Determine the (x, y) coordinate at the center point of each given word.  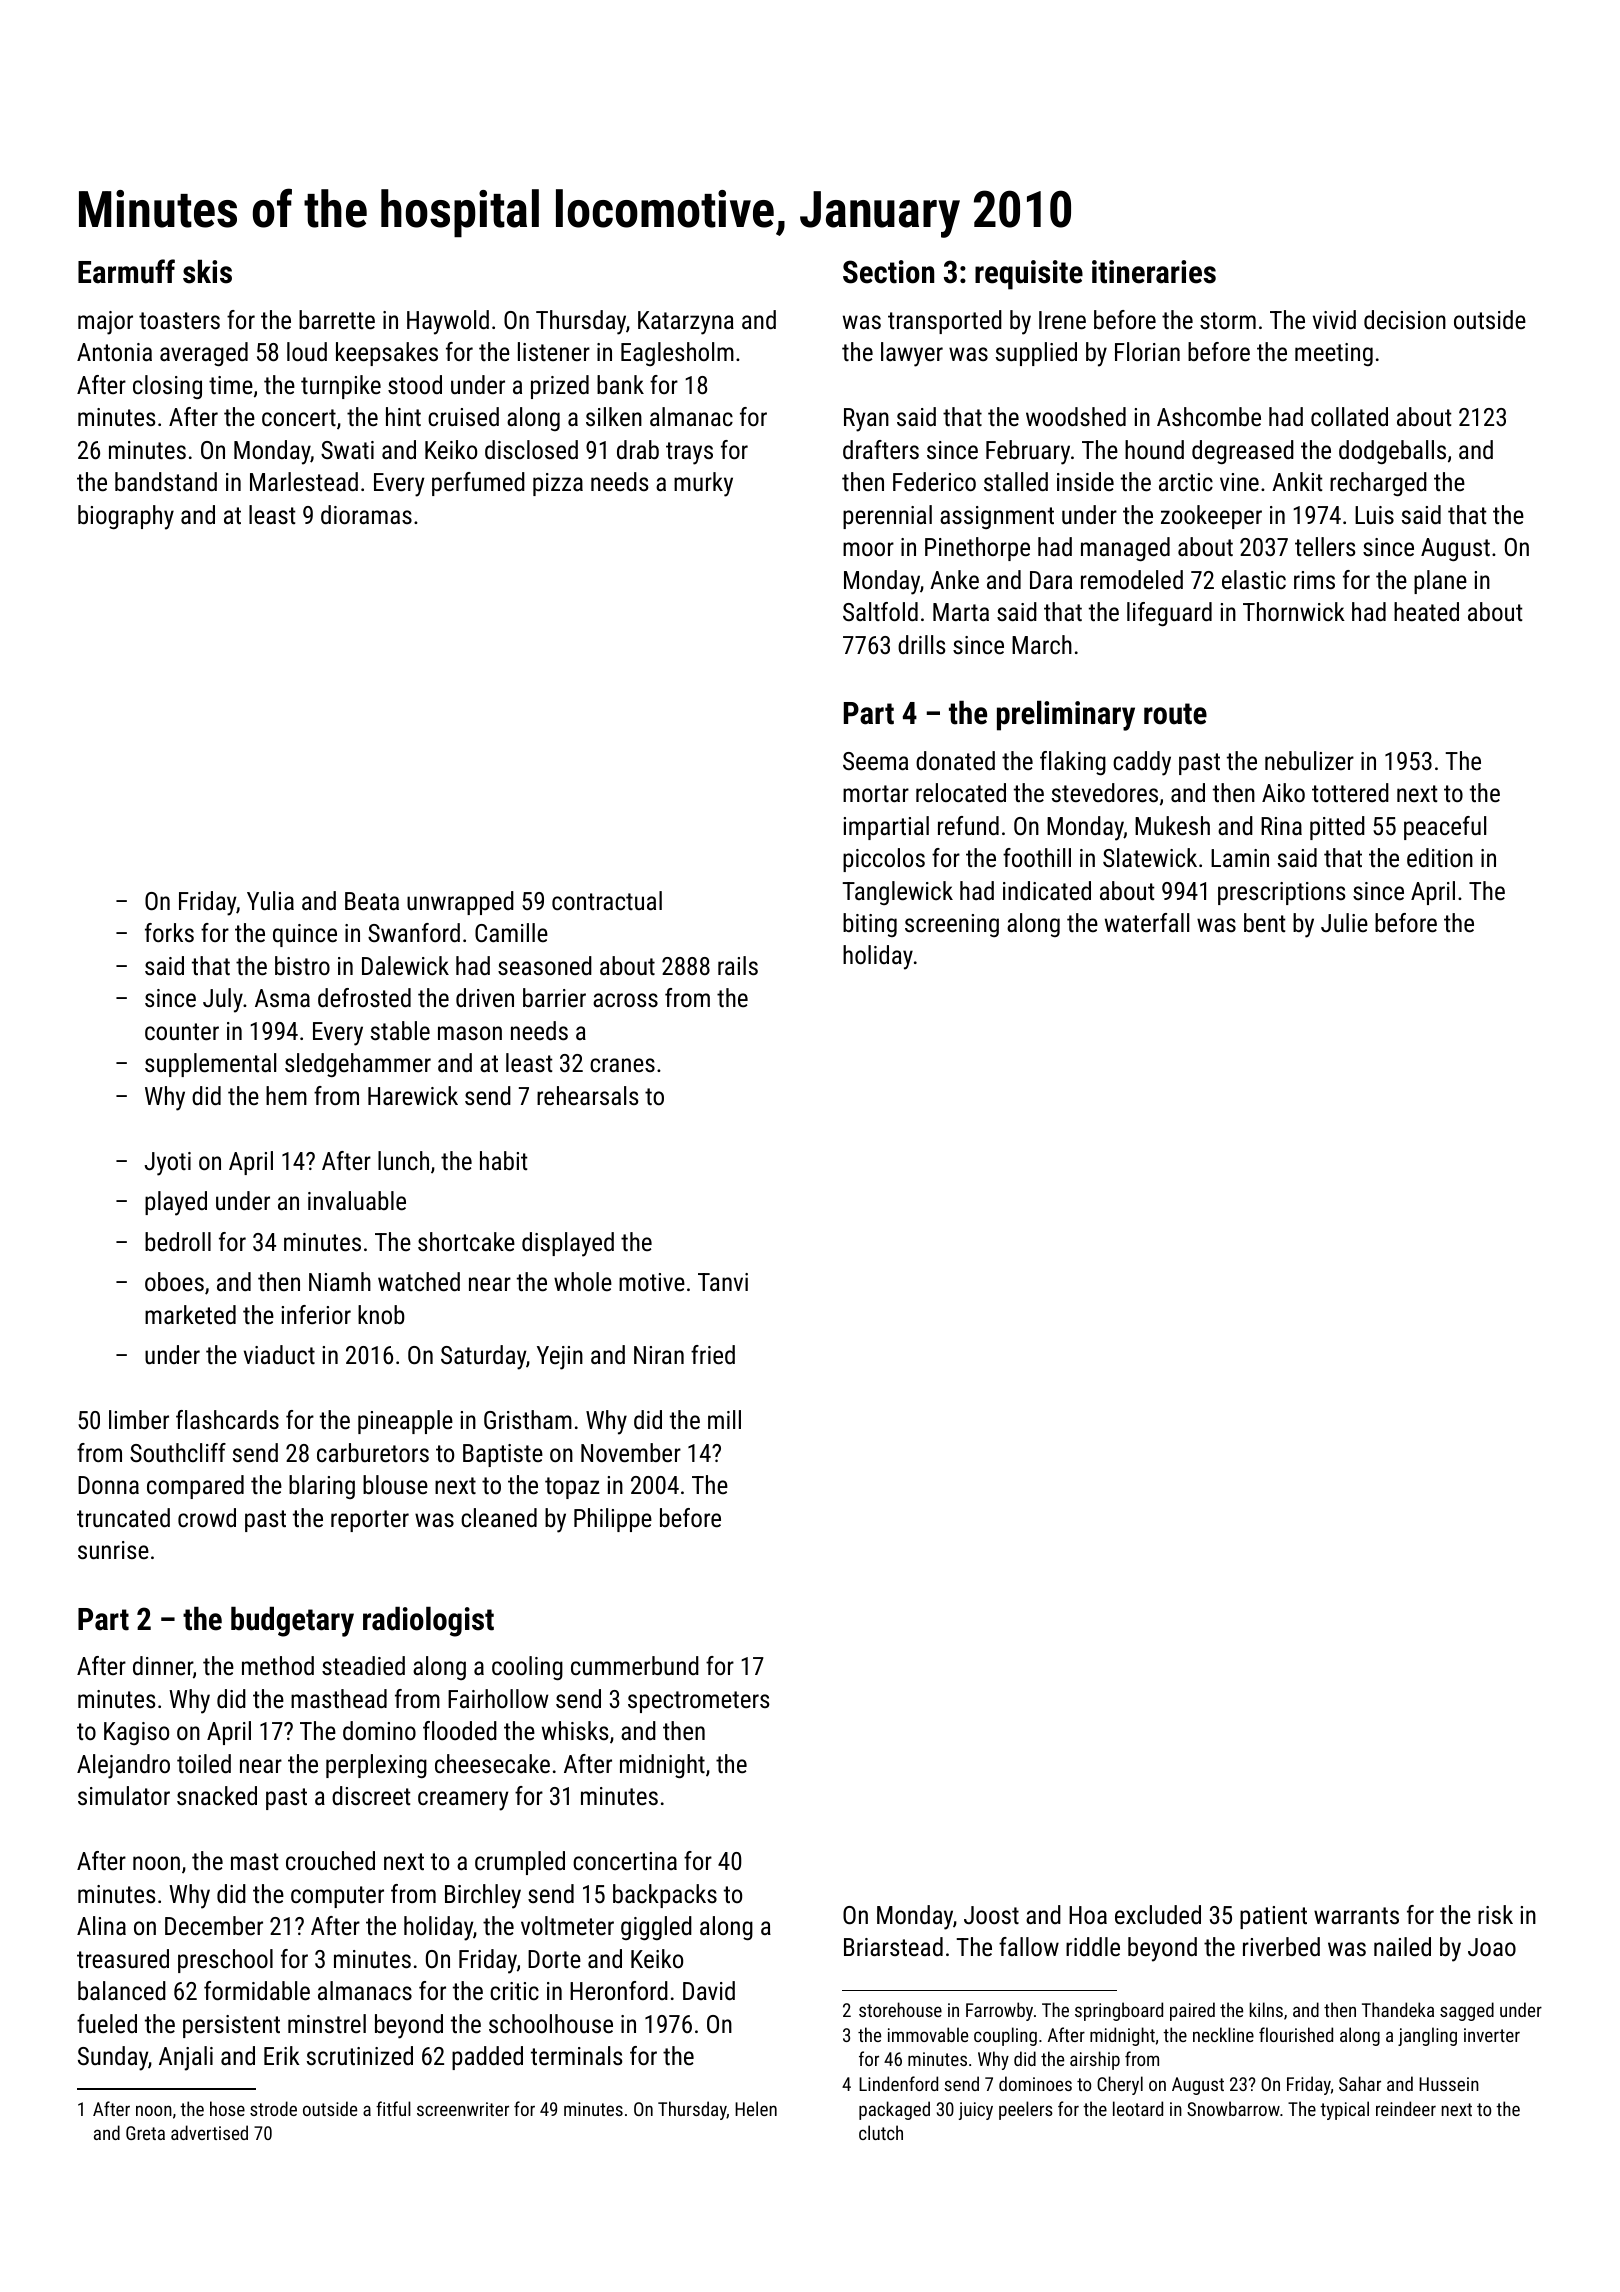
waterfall (1147, 922)
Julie (1344, 922)
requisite (1029, 275)
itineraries (1154, 272)
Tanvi (723, 1282)
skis (207, 271)
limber (139, 1419)
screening (952, 925)
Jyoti (168, 1164)
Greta (145, 2133)
